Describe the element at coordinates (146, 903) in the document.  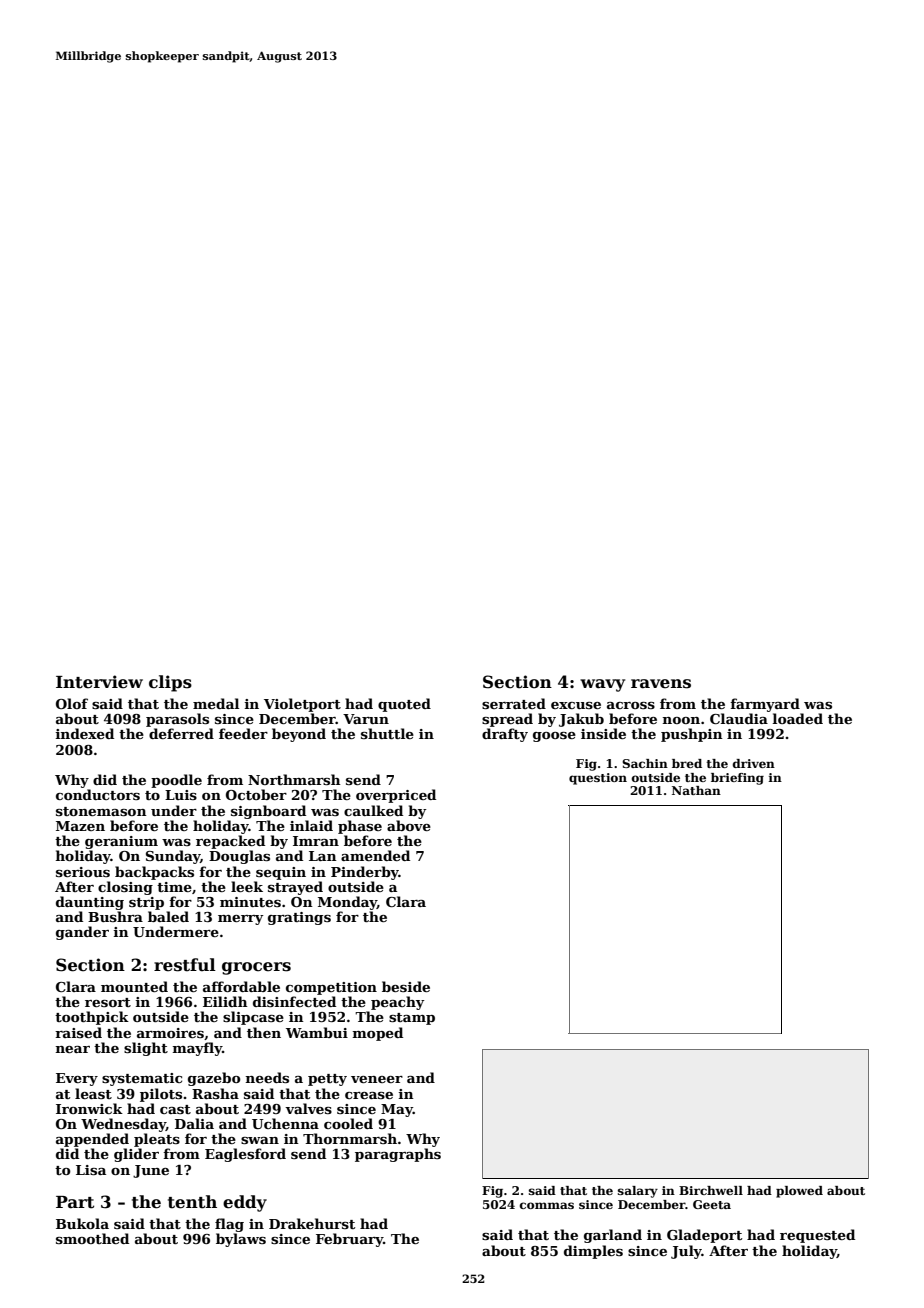
I see `strip` at that location.
